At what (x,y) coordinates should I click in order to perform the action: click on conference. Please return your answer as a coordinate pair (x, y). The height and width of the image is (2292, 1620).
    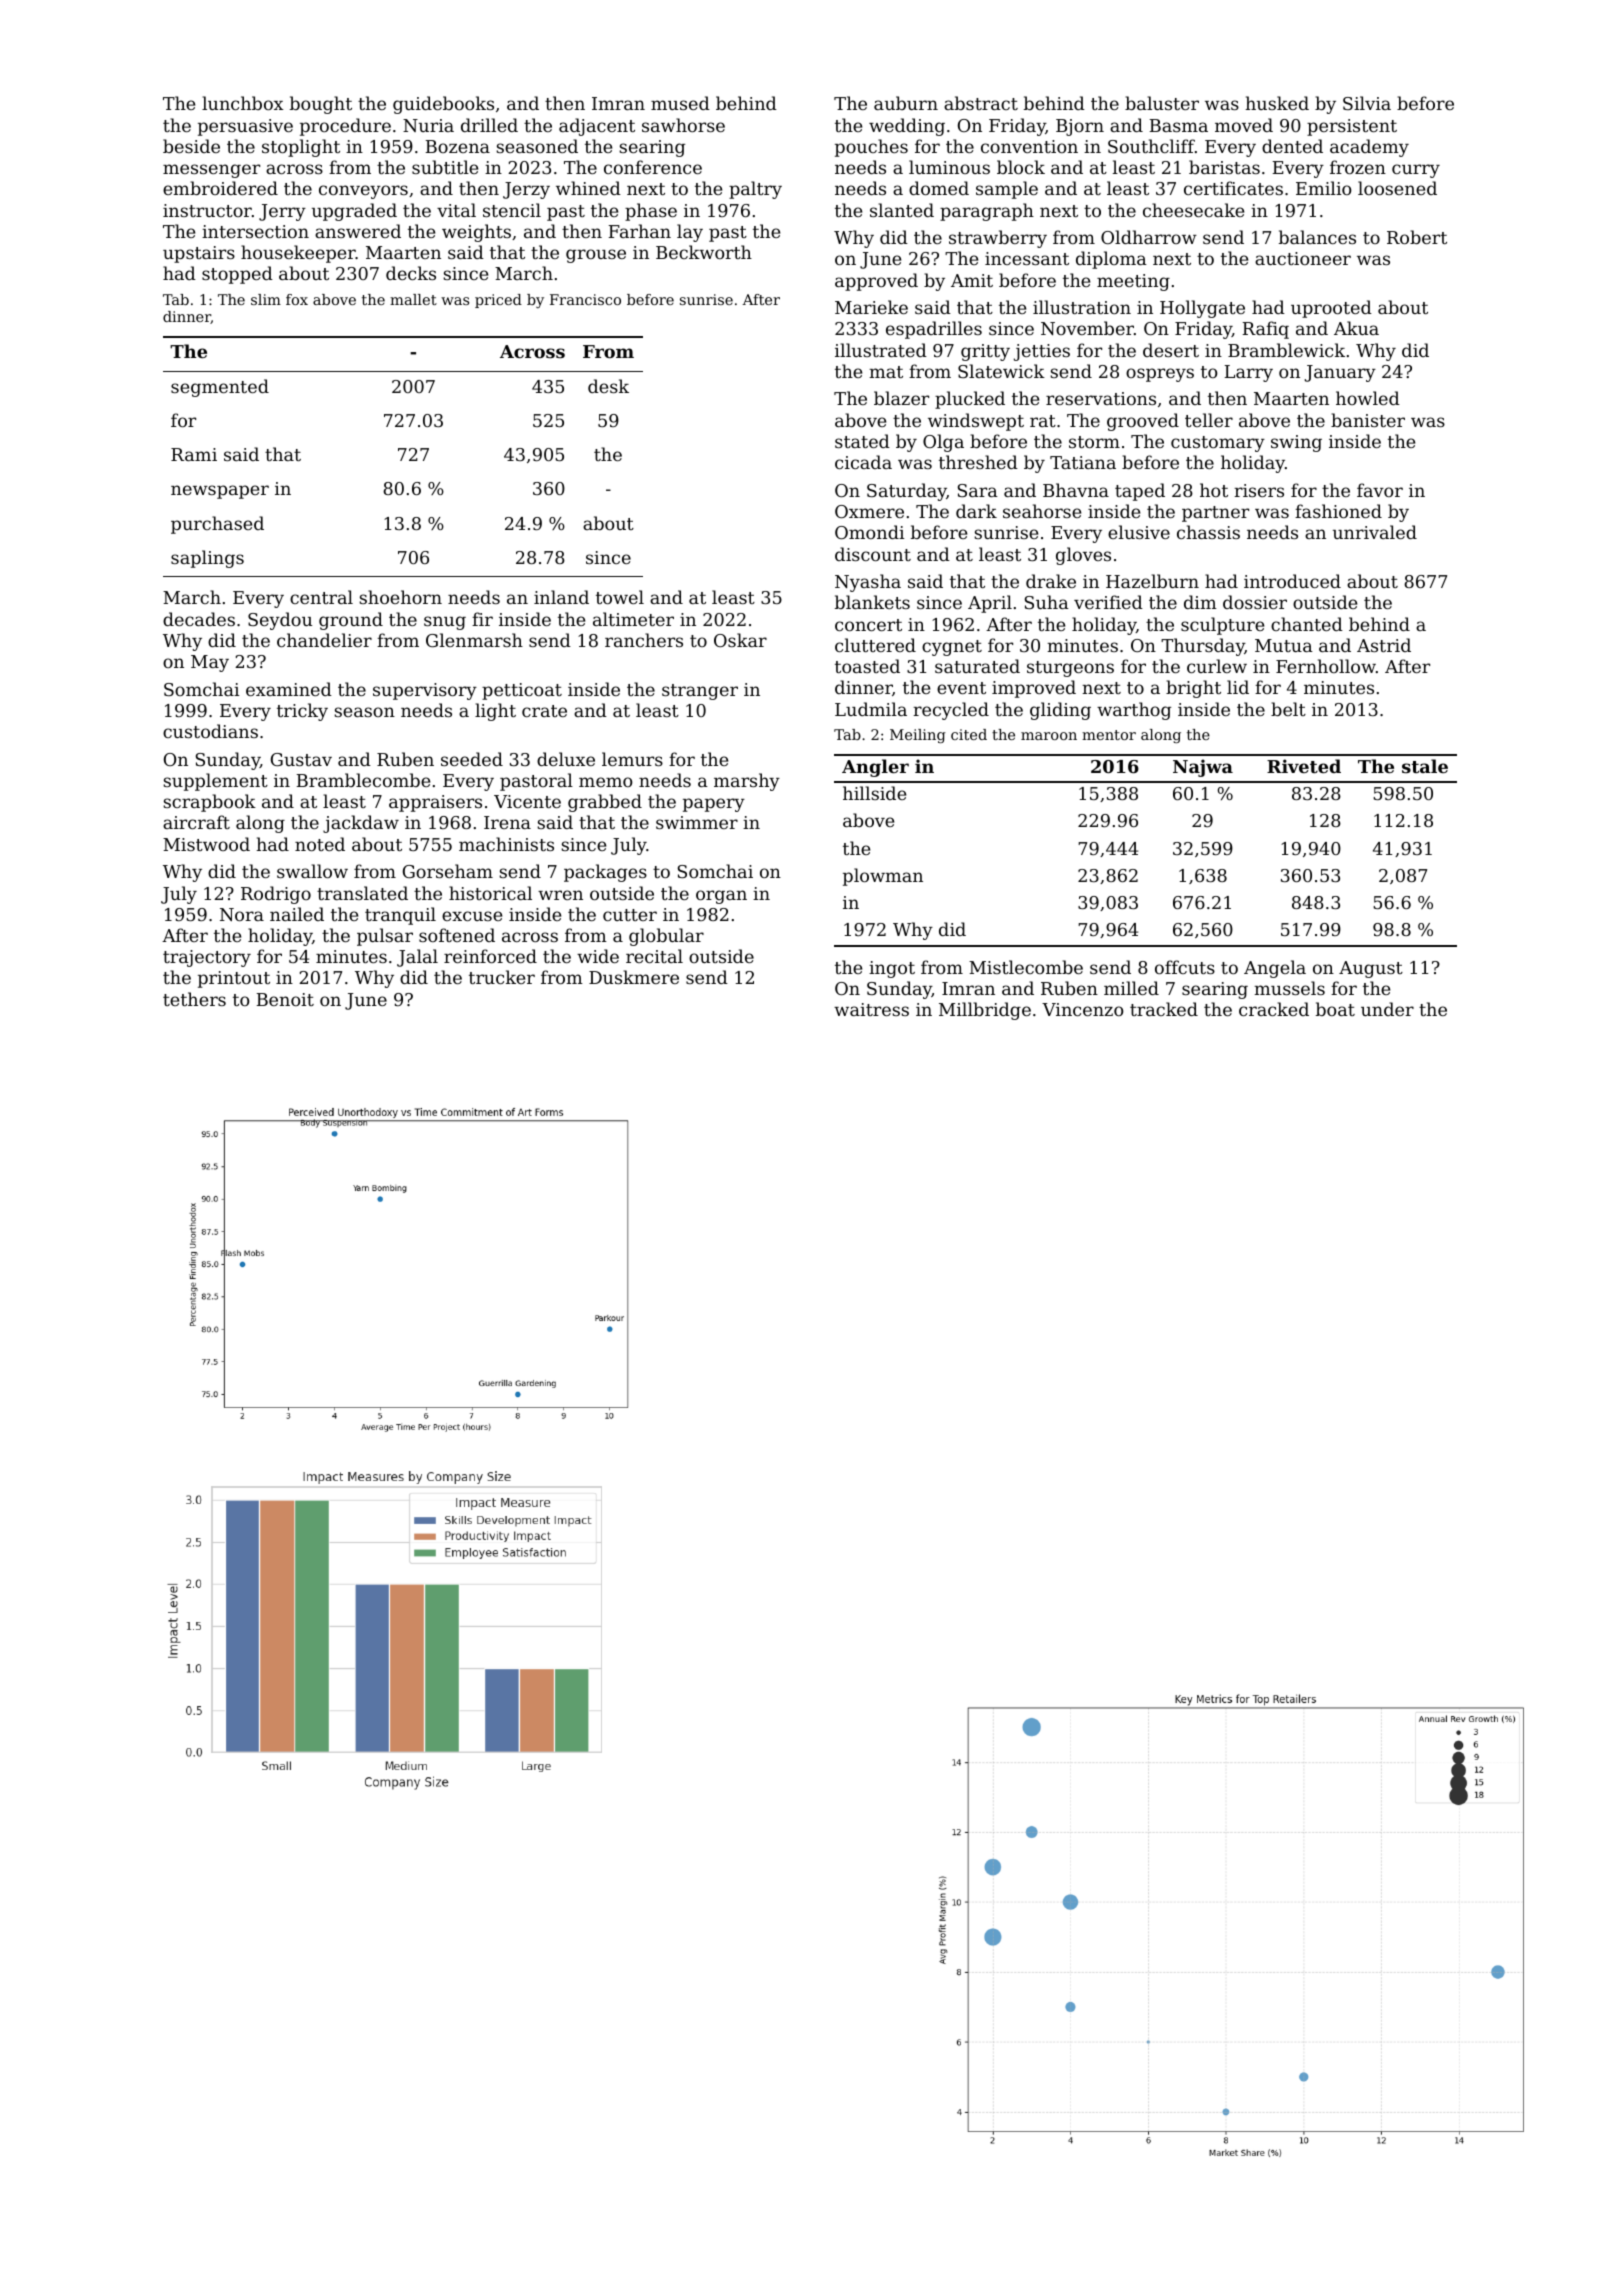
    Looking at the image, I should click on (653, 167).
